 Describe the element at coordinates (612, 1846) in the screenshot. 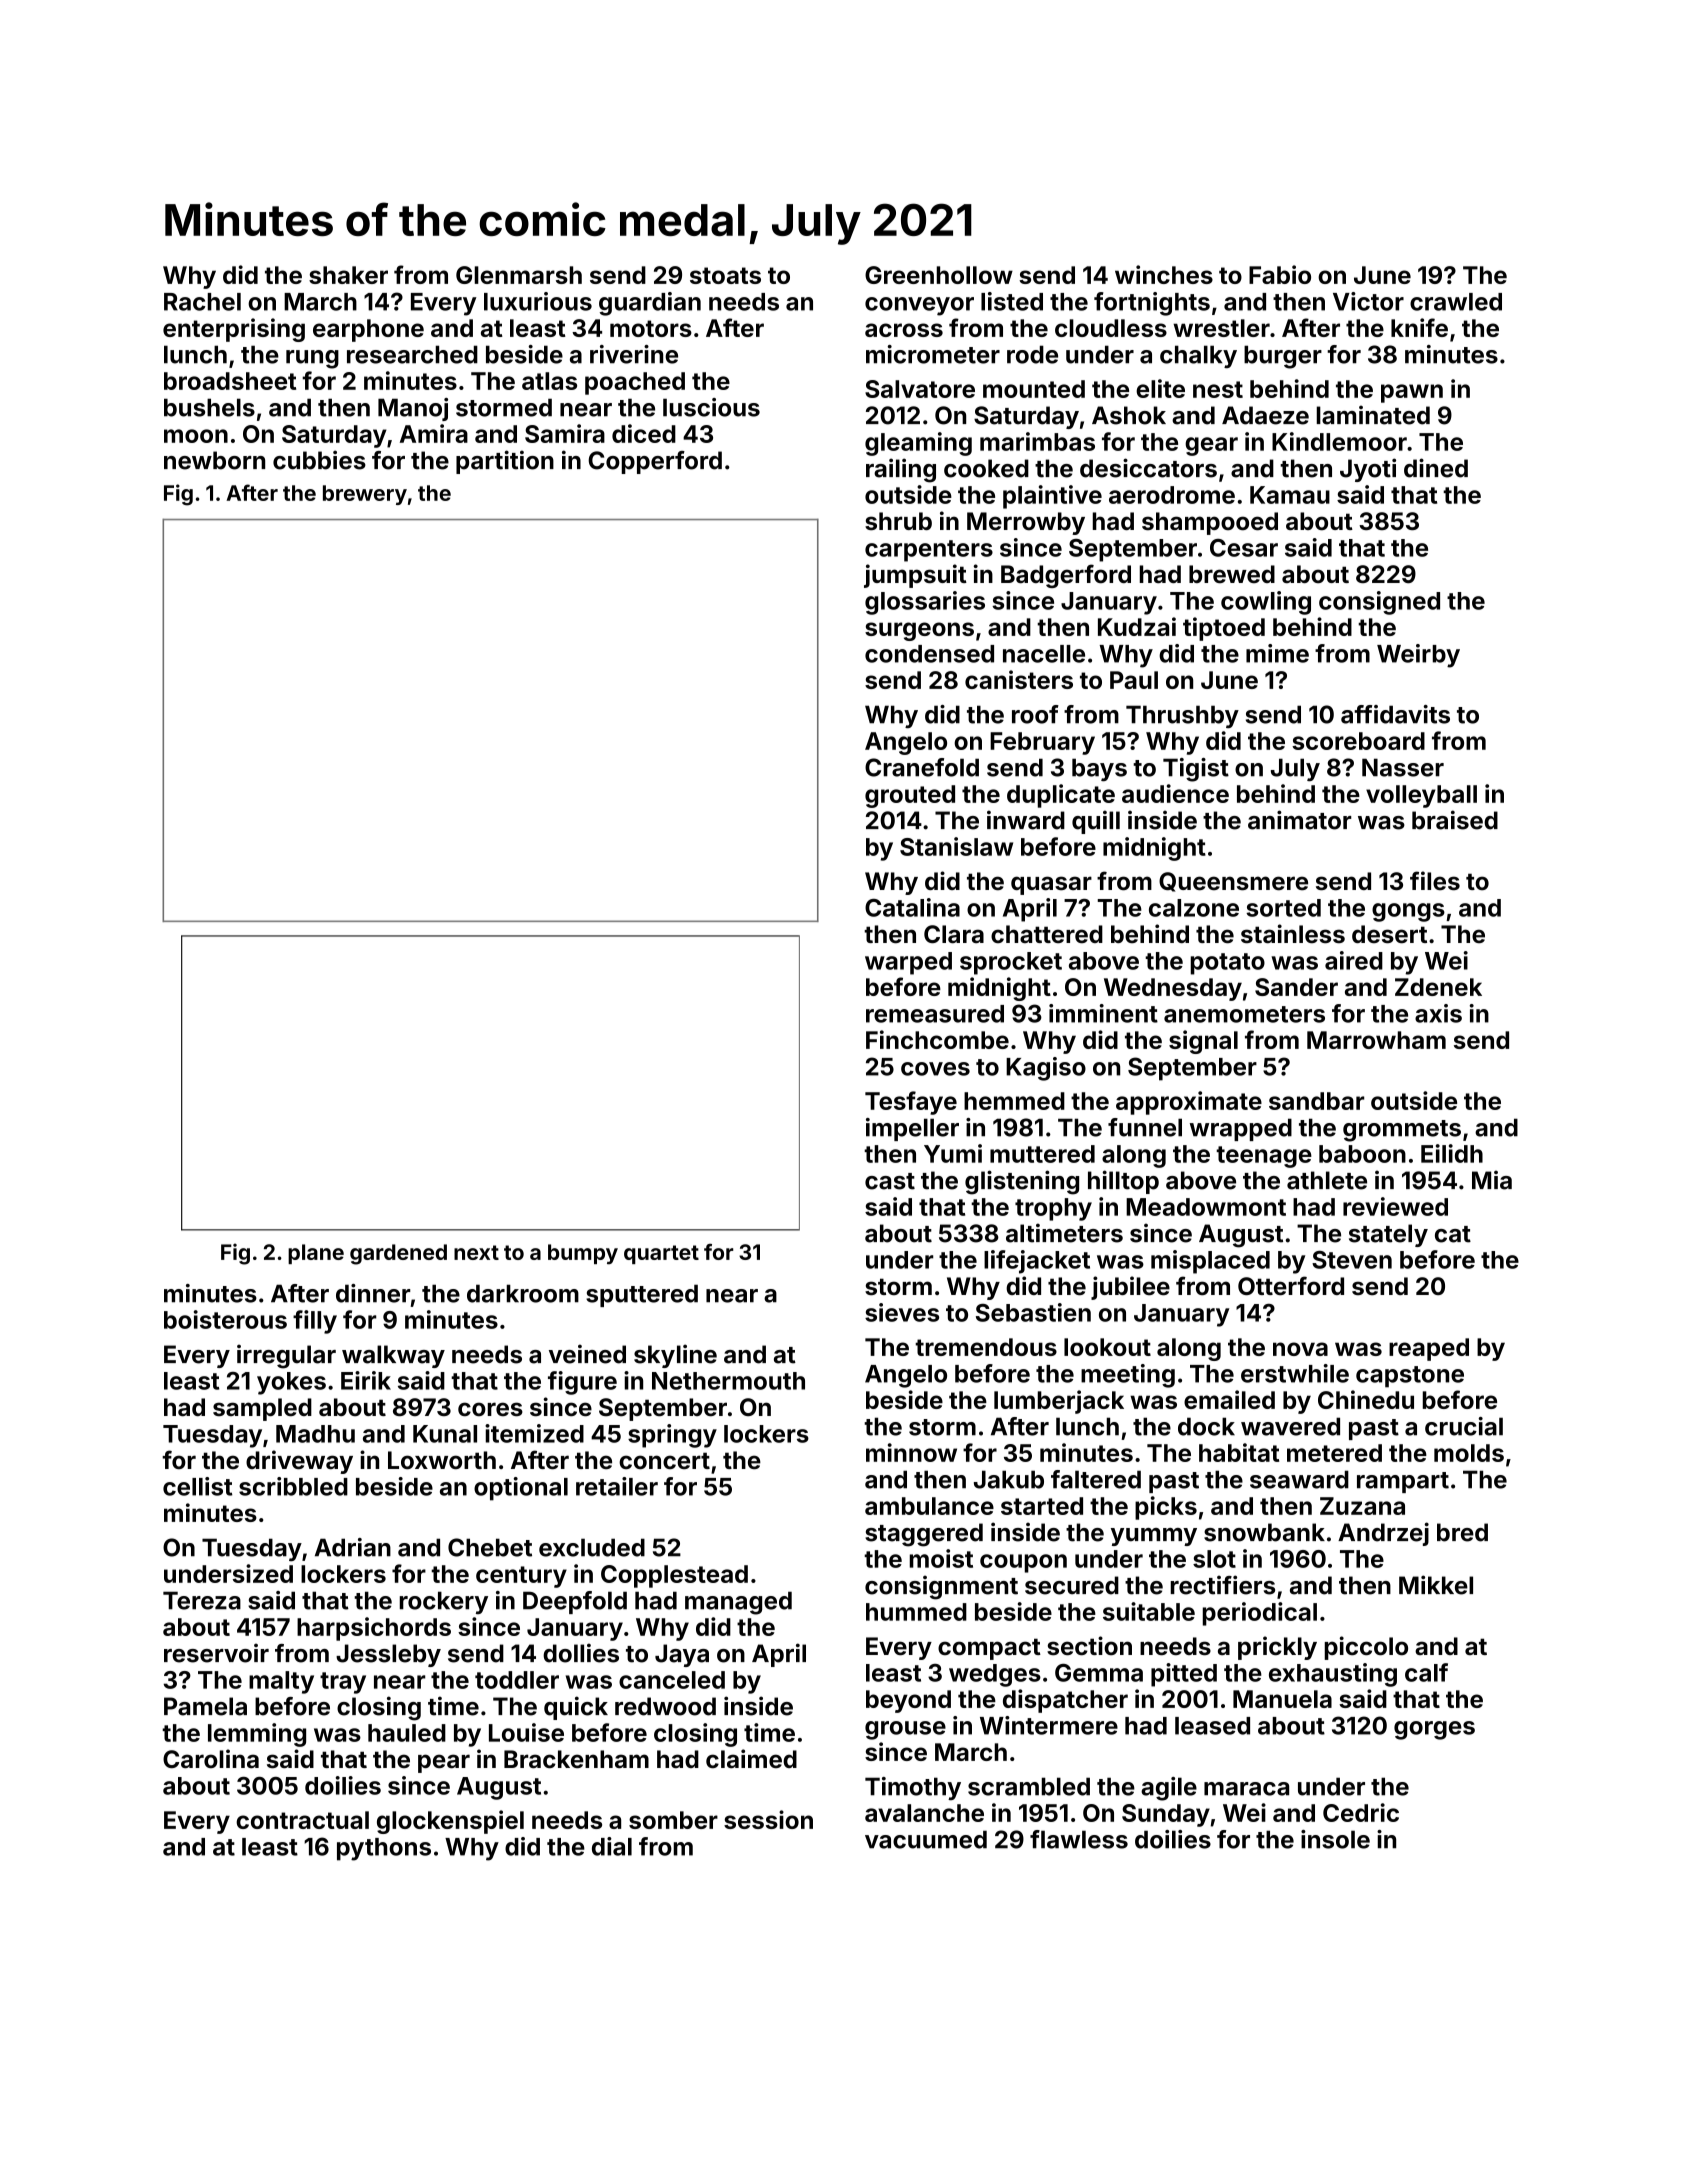

I see `dial` at that location.
